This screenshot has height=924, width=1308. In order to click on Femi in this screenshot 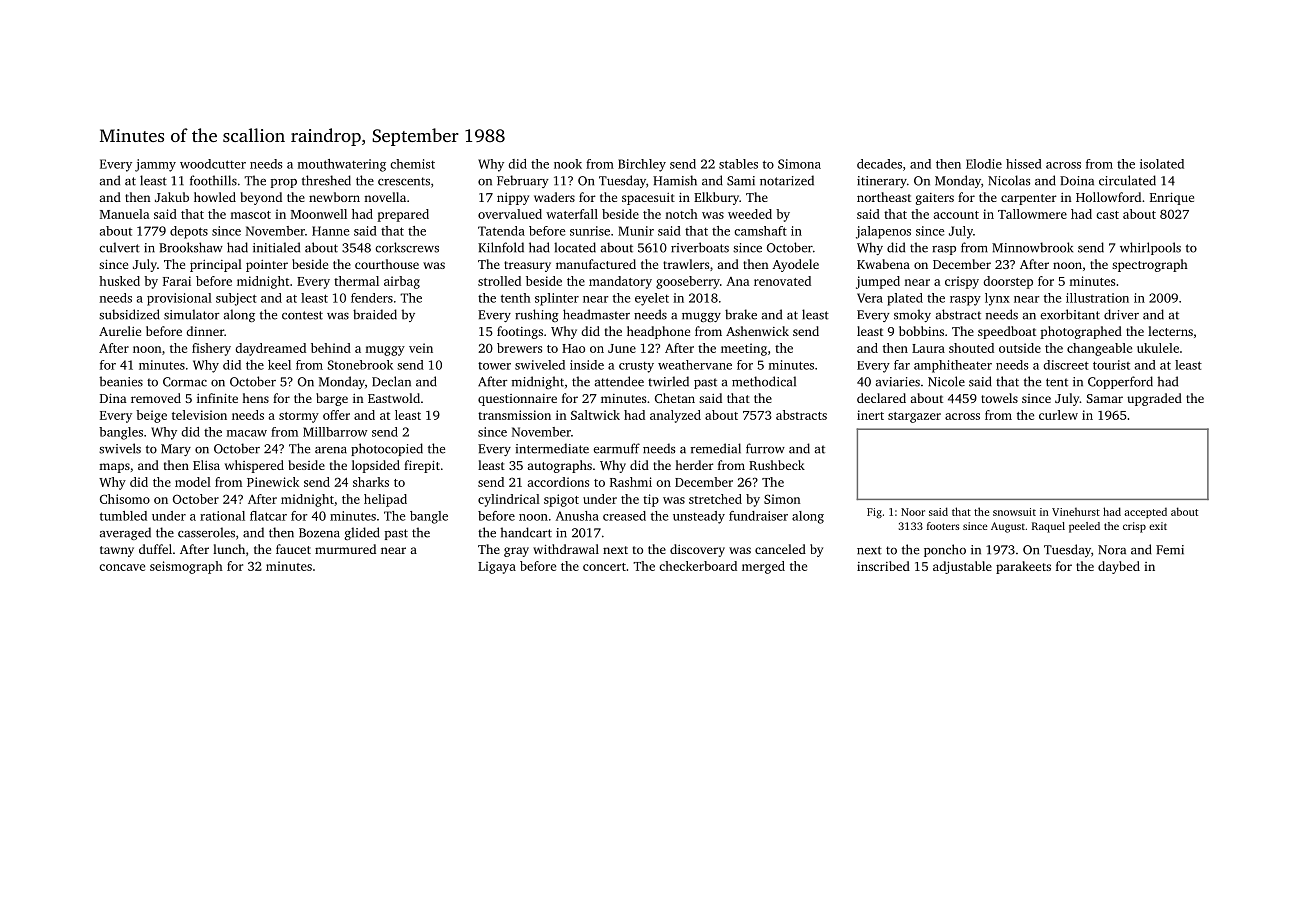, I will do `click(1170, 550)`.
